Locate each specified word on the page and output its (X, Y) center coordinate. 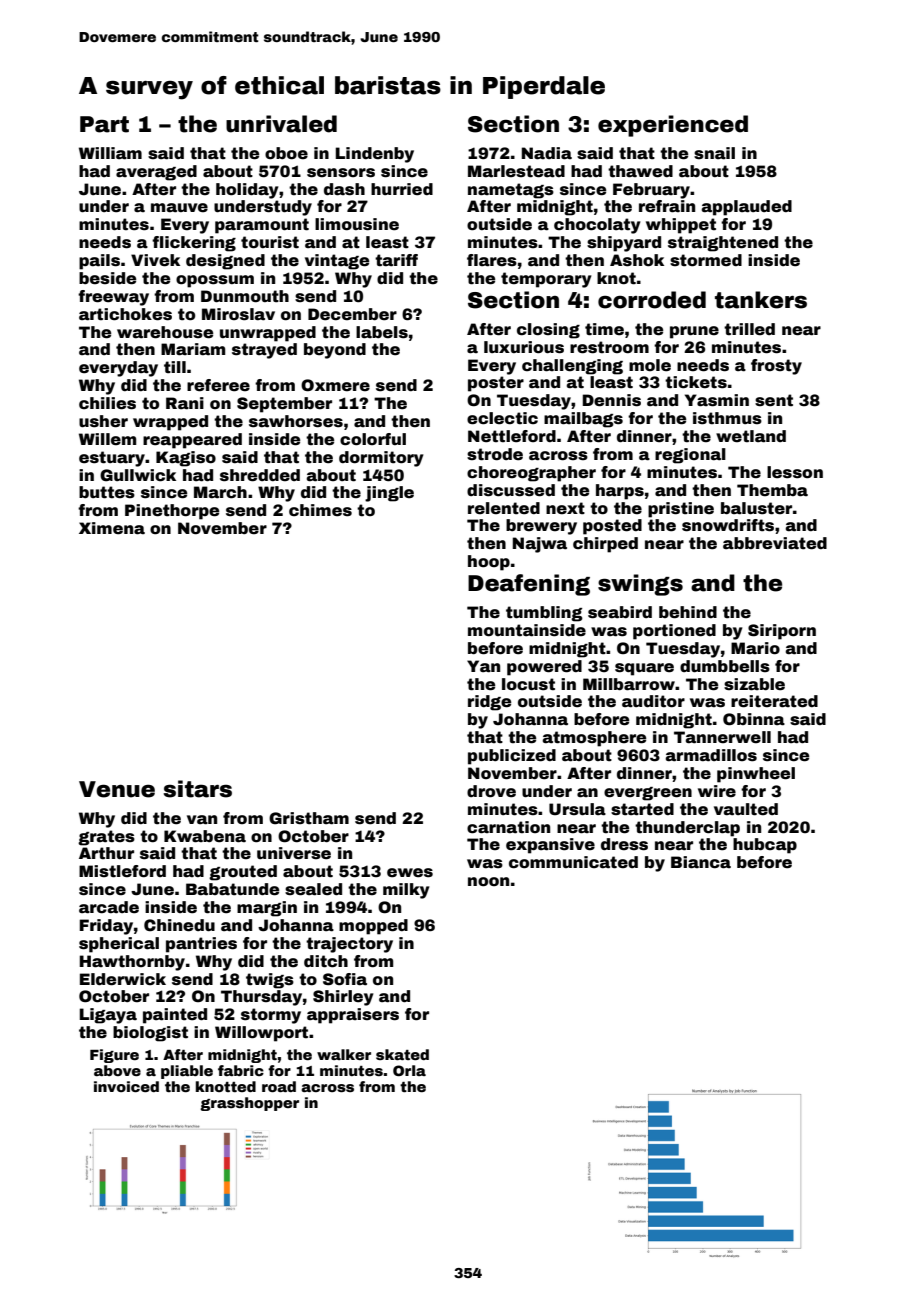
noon (488, 882)
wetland (751, 436)
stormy (271, 1016)
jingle (389, 494)
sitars (197, 789)
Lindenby (375, 155)
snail (714, 153)
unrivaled (281, 124)
